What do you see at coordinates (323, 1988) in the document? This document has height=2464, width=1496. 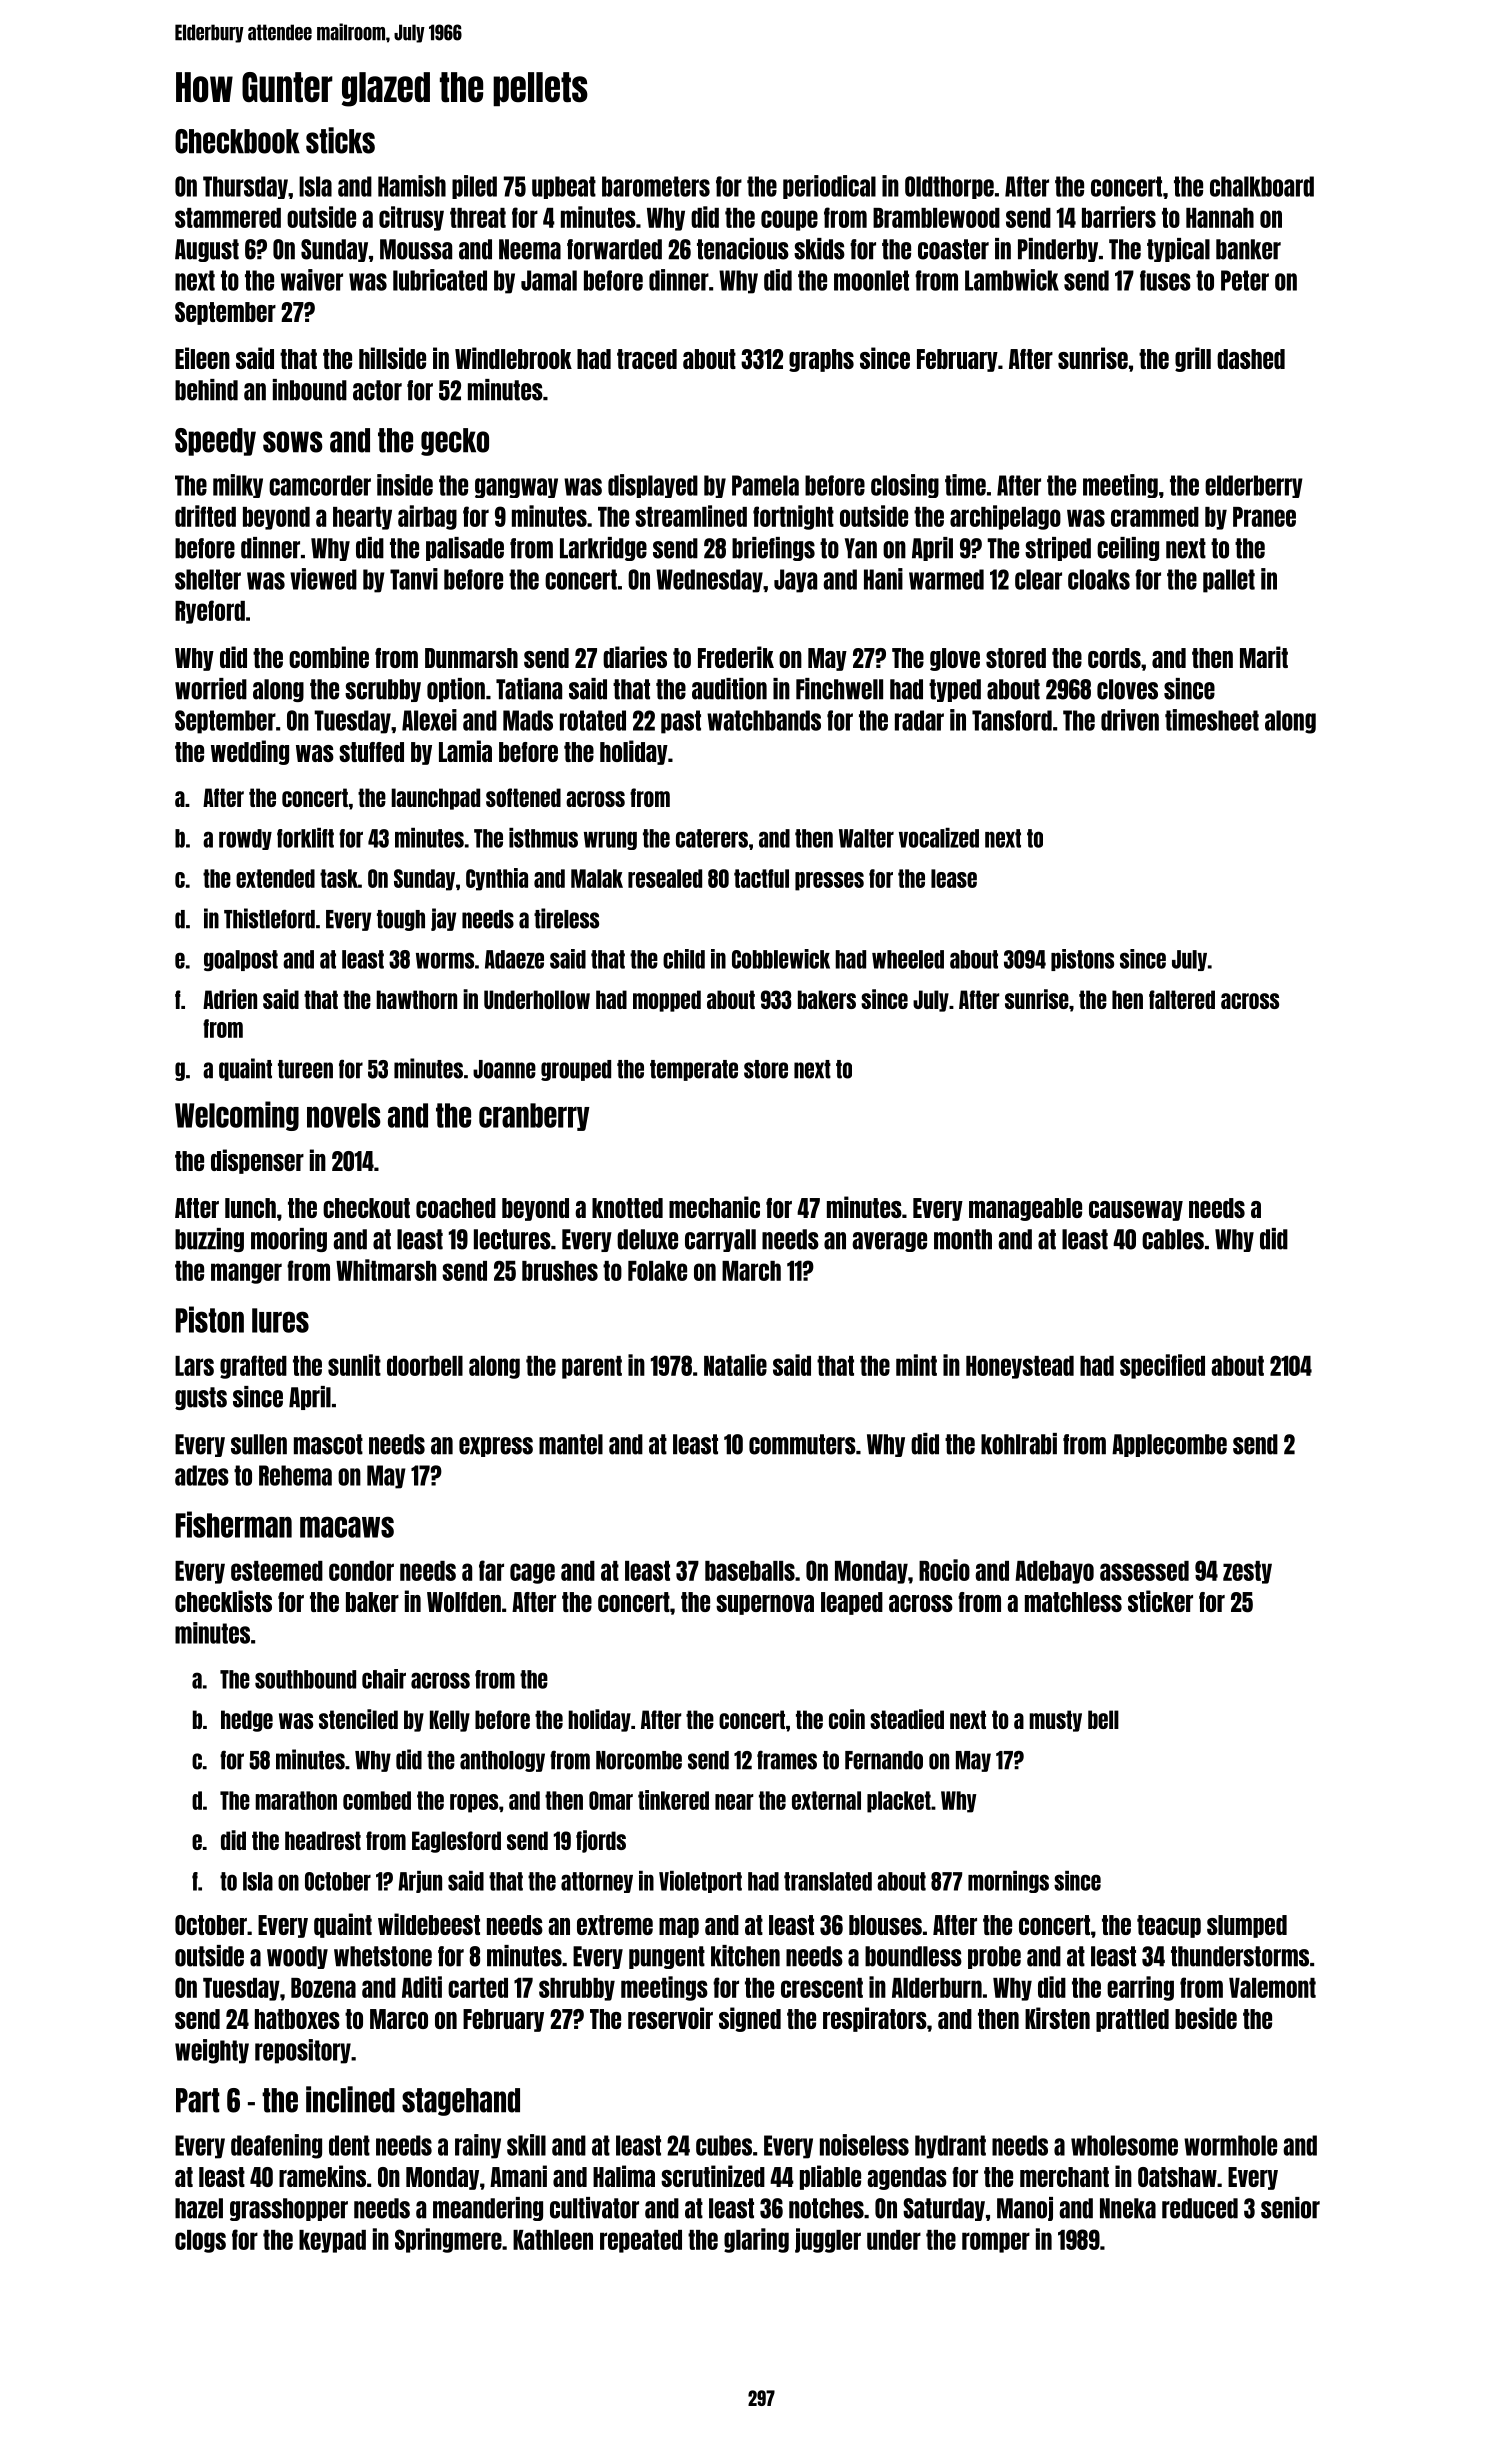 I see `Bozena` at bounding box center [323, 1988].
